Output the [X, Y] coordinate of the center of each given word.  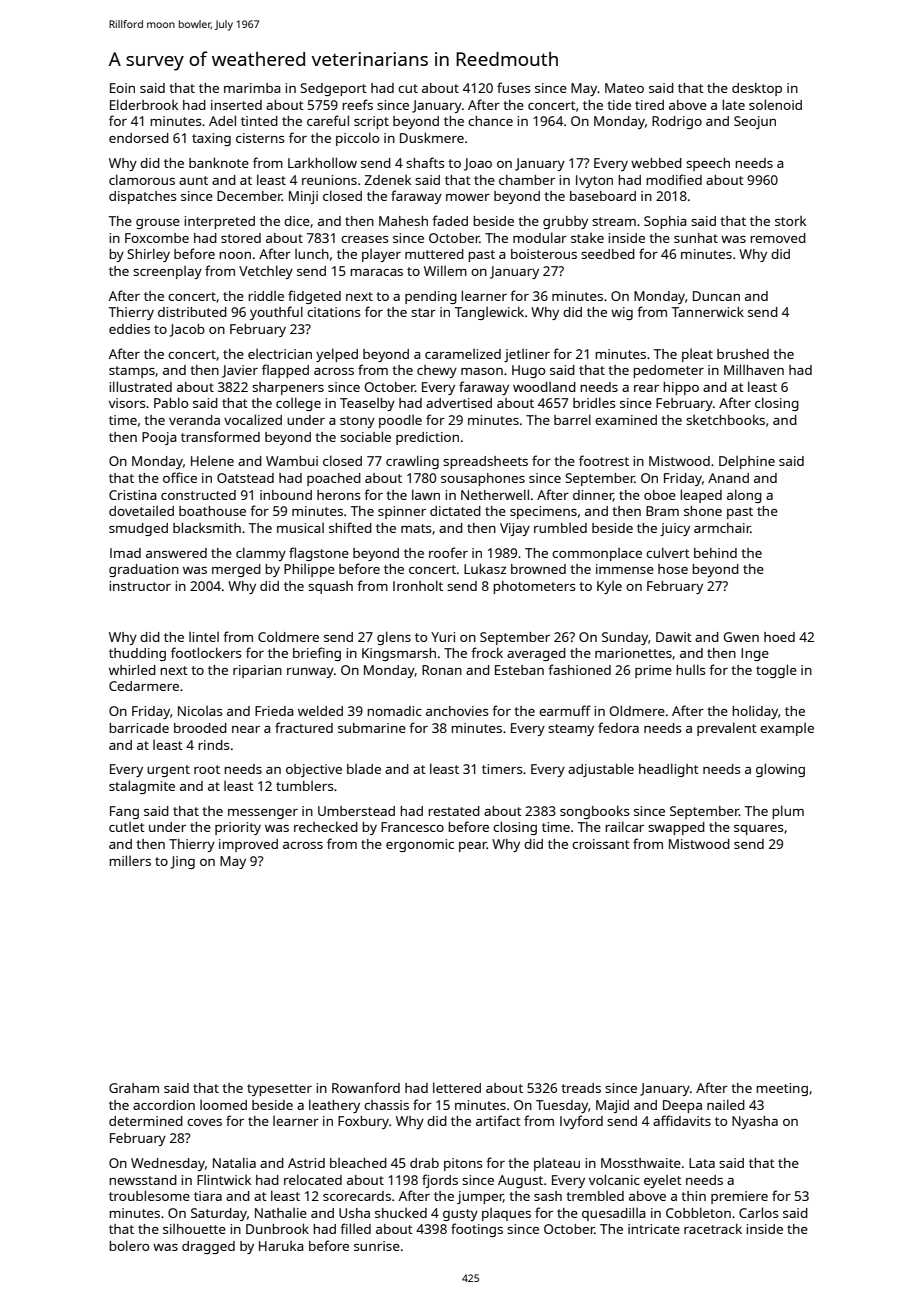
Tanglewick [489, 313]
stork [790, 221]
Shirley [148, 255]
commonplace [597, 554]
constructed [198, 495]
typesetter [279, 1090]
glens [394, 638]
